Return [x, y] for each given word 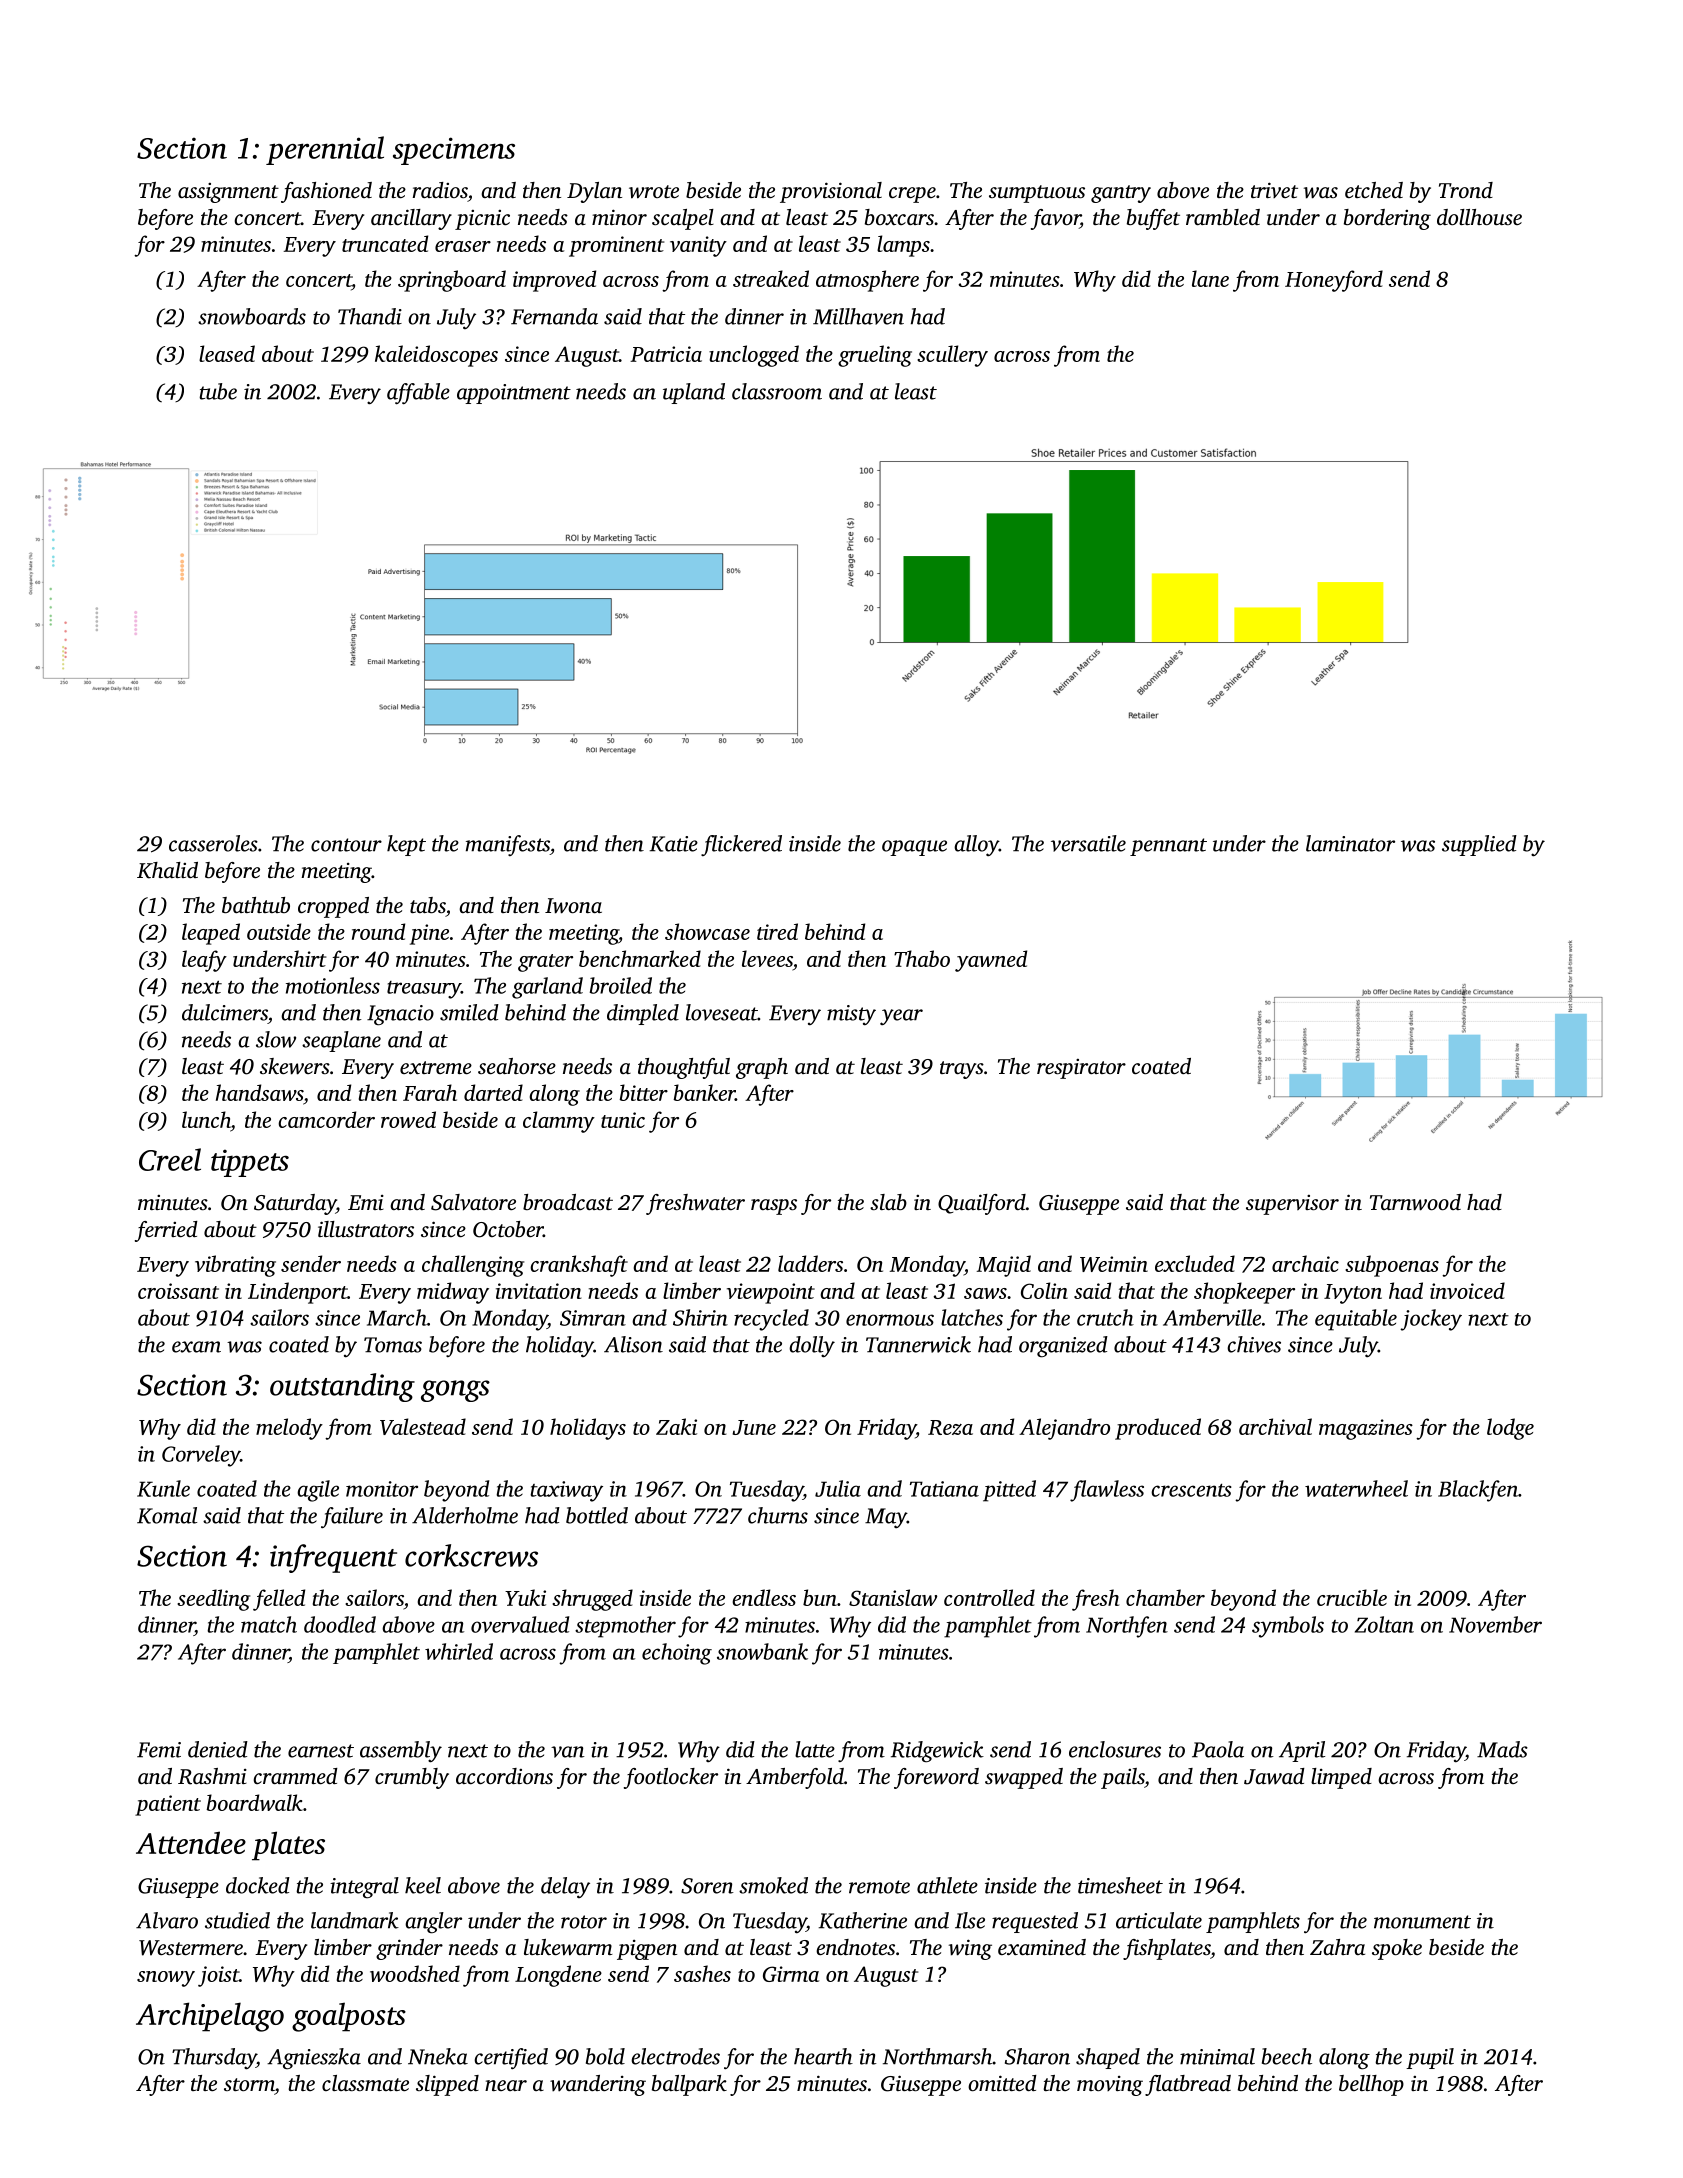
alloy [976, 845]
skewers [295, 1066]
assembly [401, 1752]
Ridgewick [937, 1752]
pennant [1168, 847]
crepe [912, 195]
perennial [325, 150]
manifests [508, 845]
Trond [1466, 190]
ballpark [689, 2085]
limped [1341, 1778]
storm [249, 2084]
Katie [674, 844]
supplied [1479, 845]
